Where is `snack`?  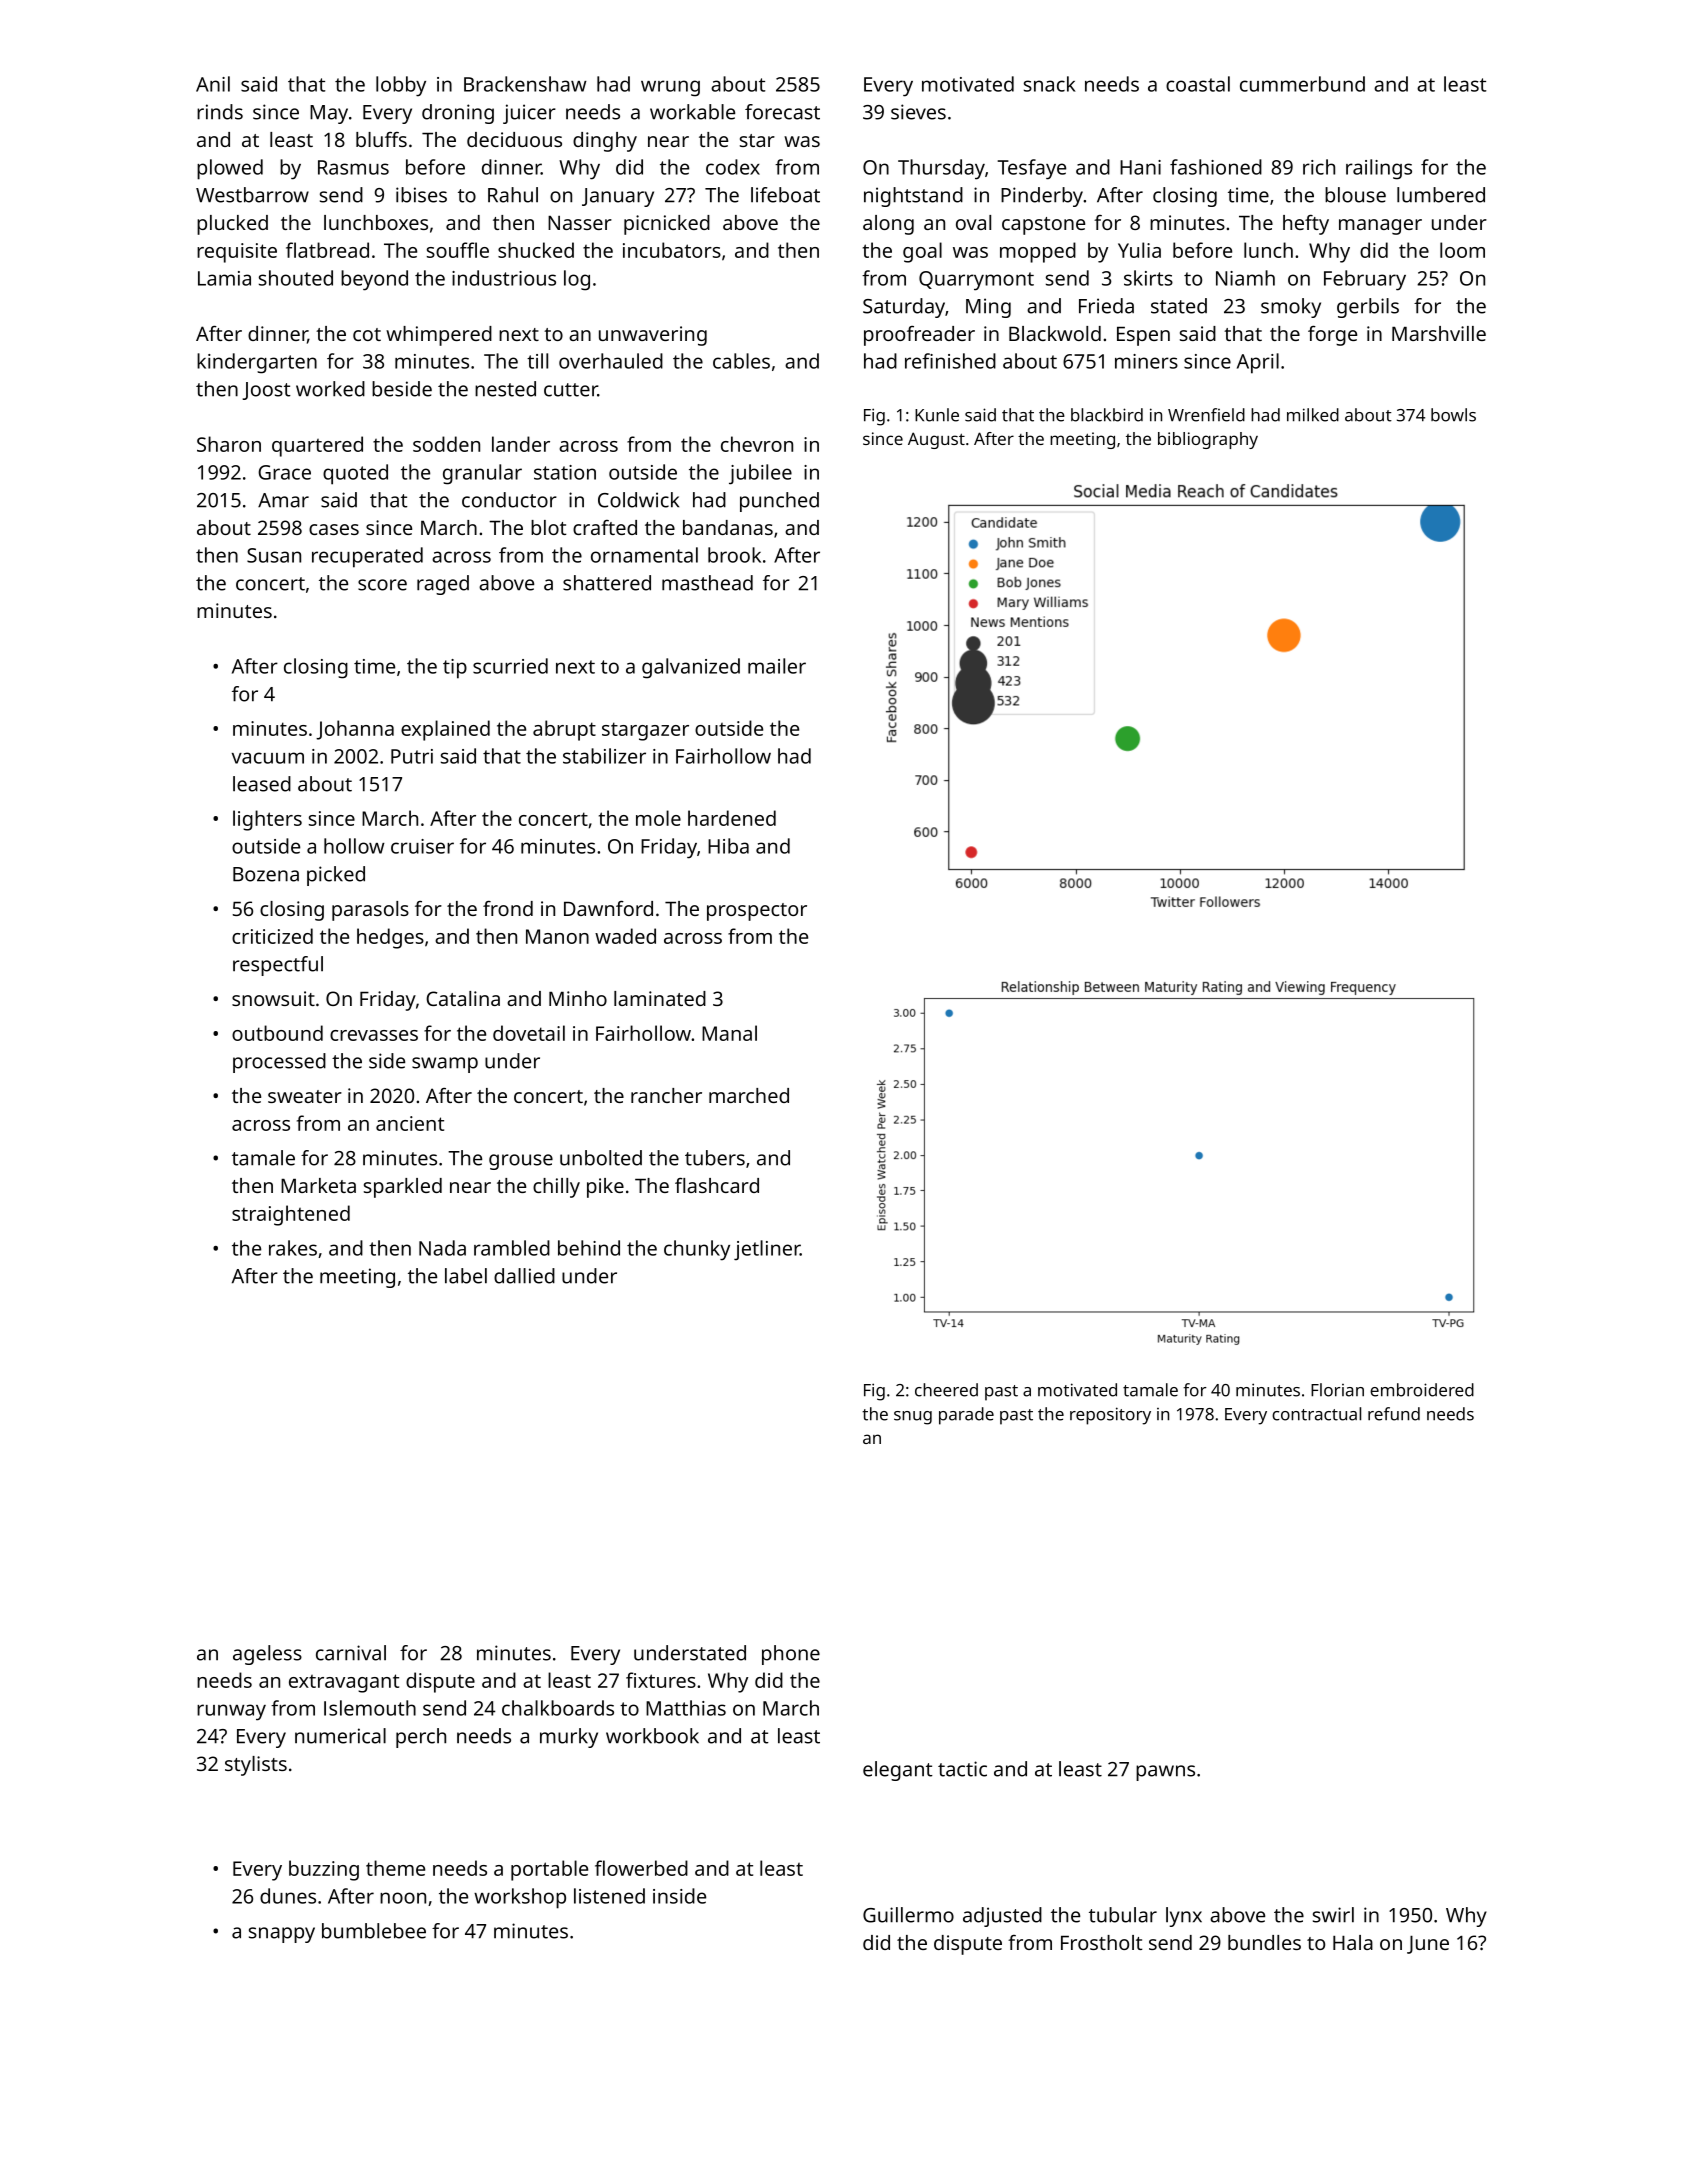 snack is located at coordinates (1050, 84).
